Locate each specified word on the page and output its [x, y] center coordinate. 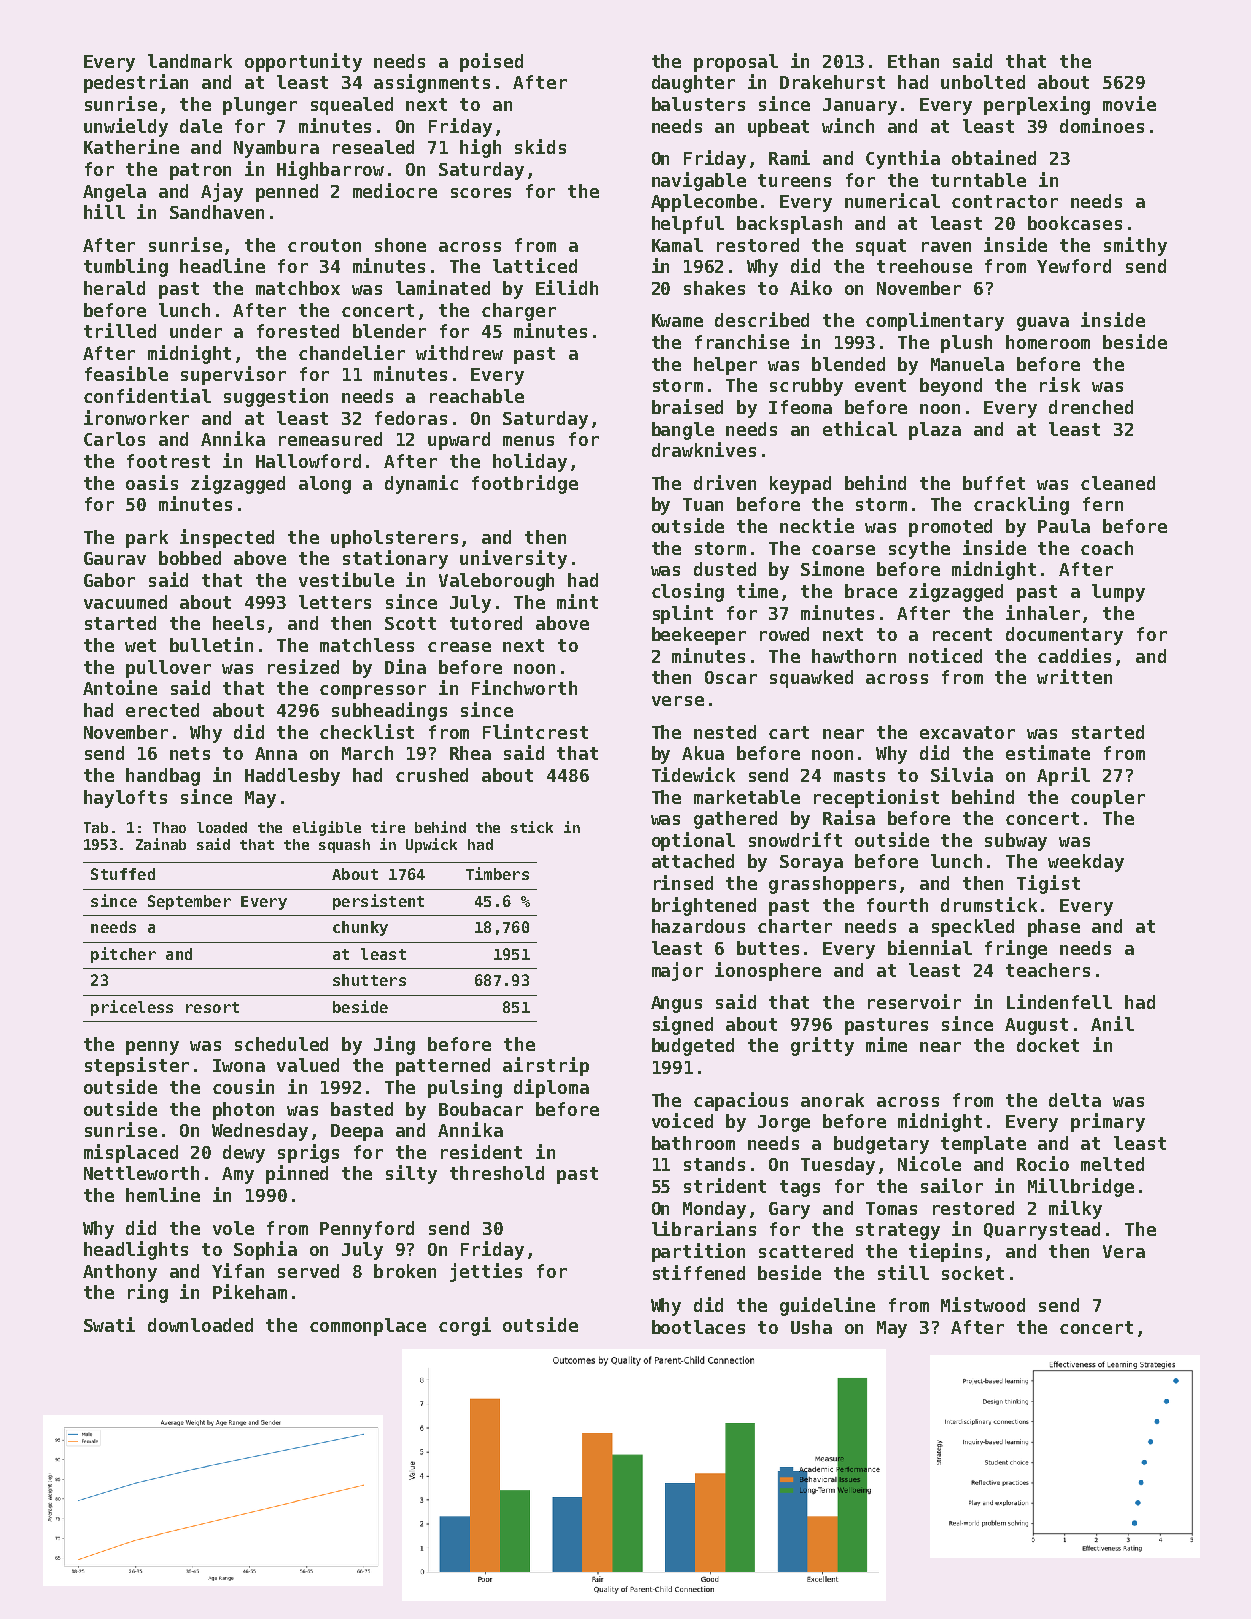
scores [481, 193]
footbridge [525, 484]
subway [1016, 842]
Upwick [431, 845]
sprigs [308, 1153]
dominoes [1102, 125]
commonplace [368, 1327]
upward [459, 441]
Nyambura [276, 149]
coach [1107, 548]
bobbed [190, 558]
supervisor [233, 375]
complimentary [935, 321]
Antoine [120, 687]
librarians [704, 1228]
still [903, 1272]
